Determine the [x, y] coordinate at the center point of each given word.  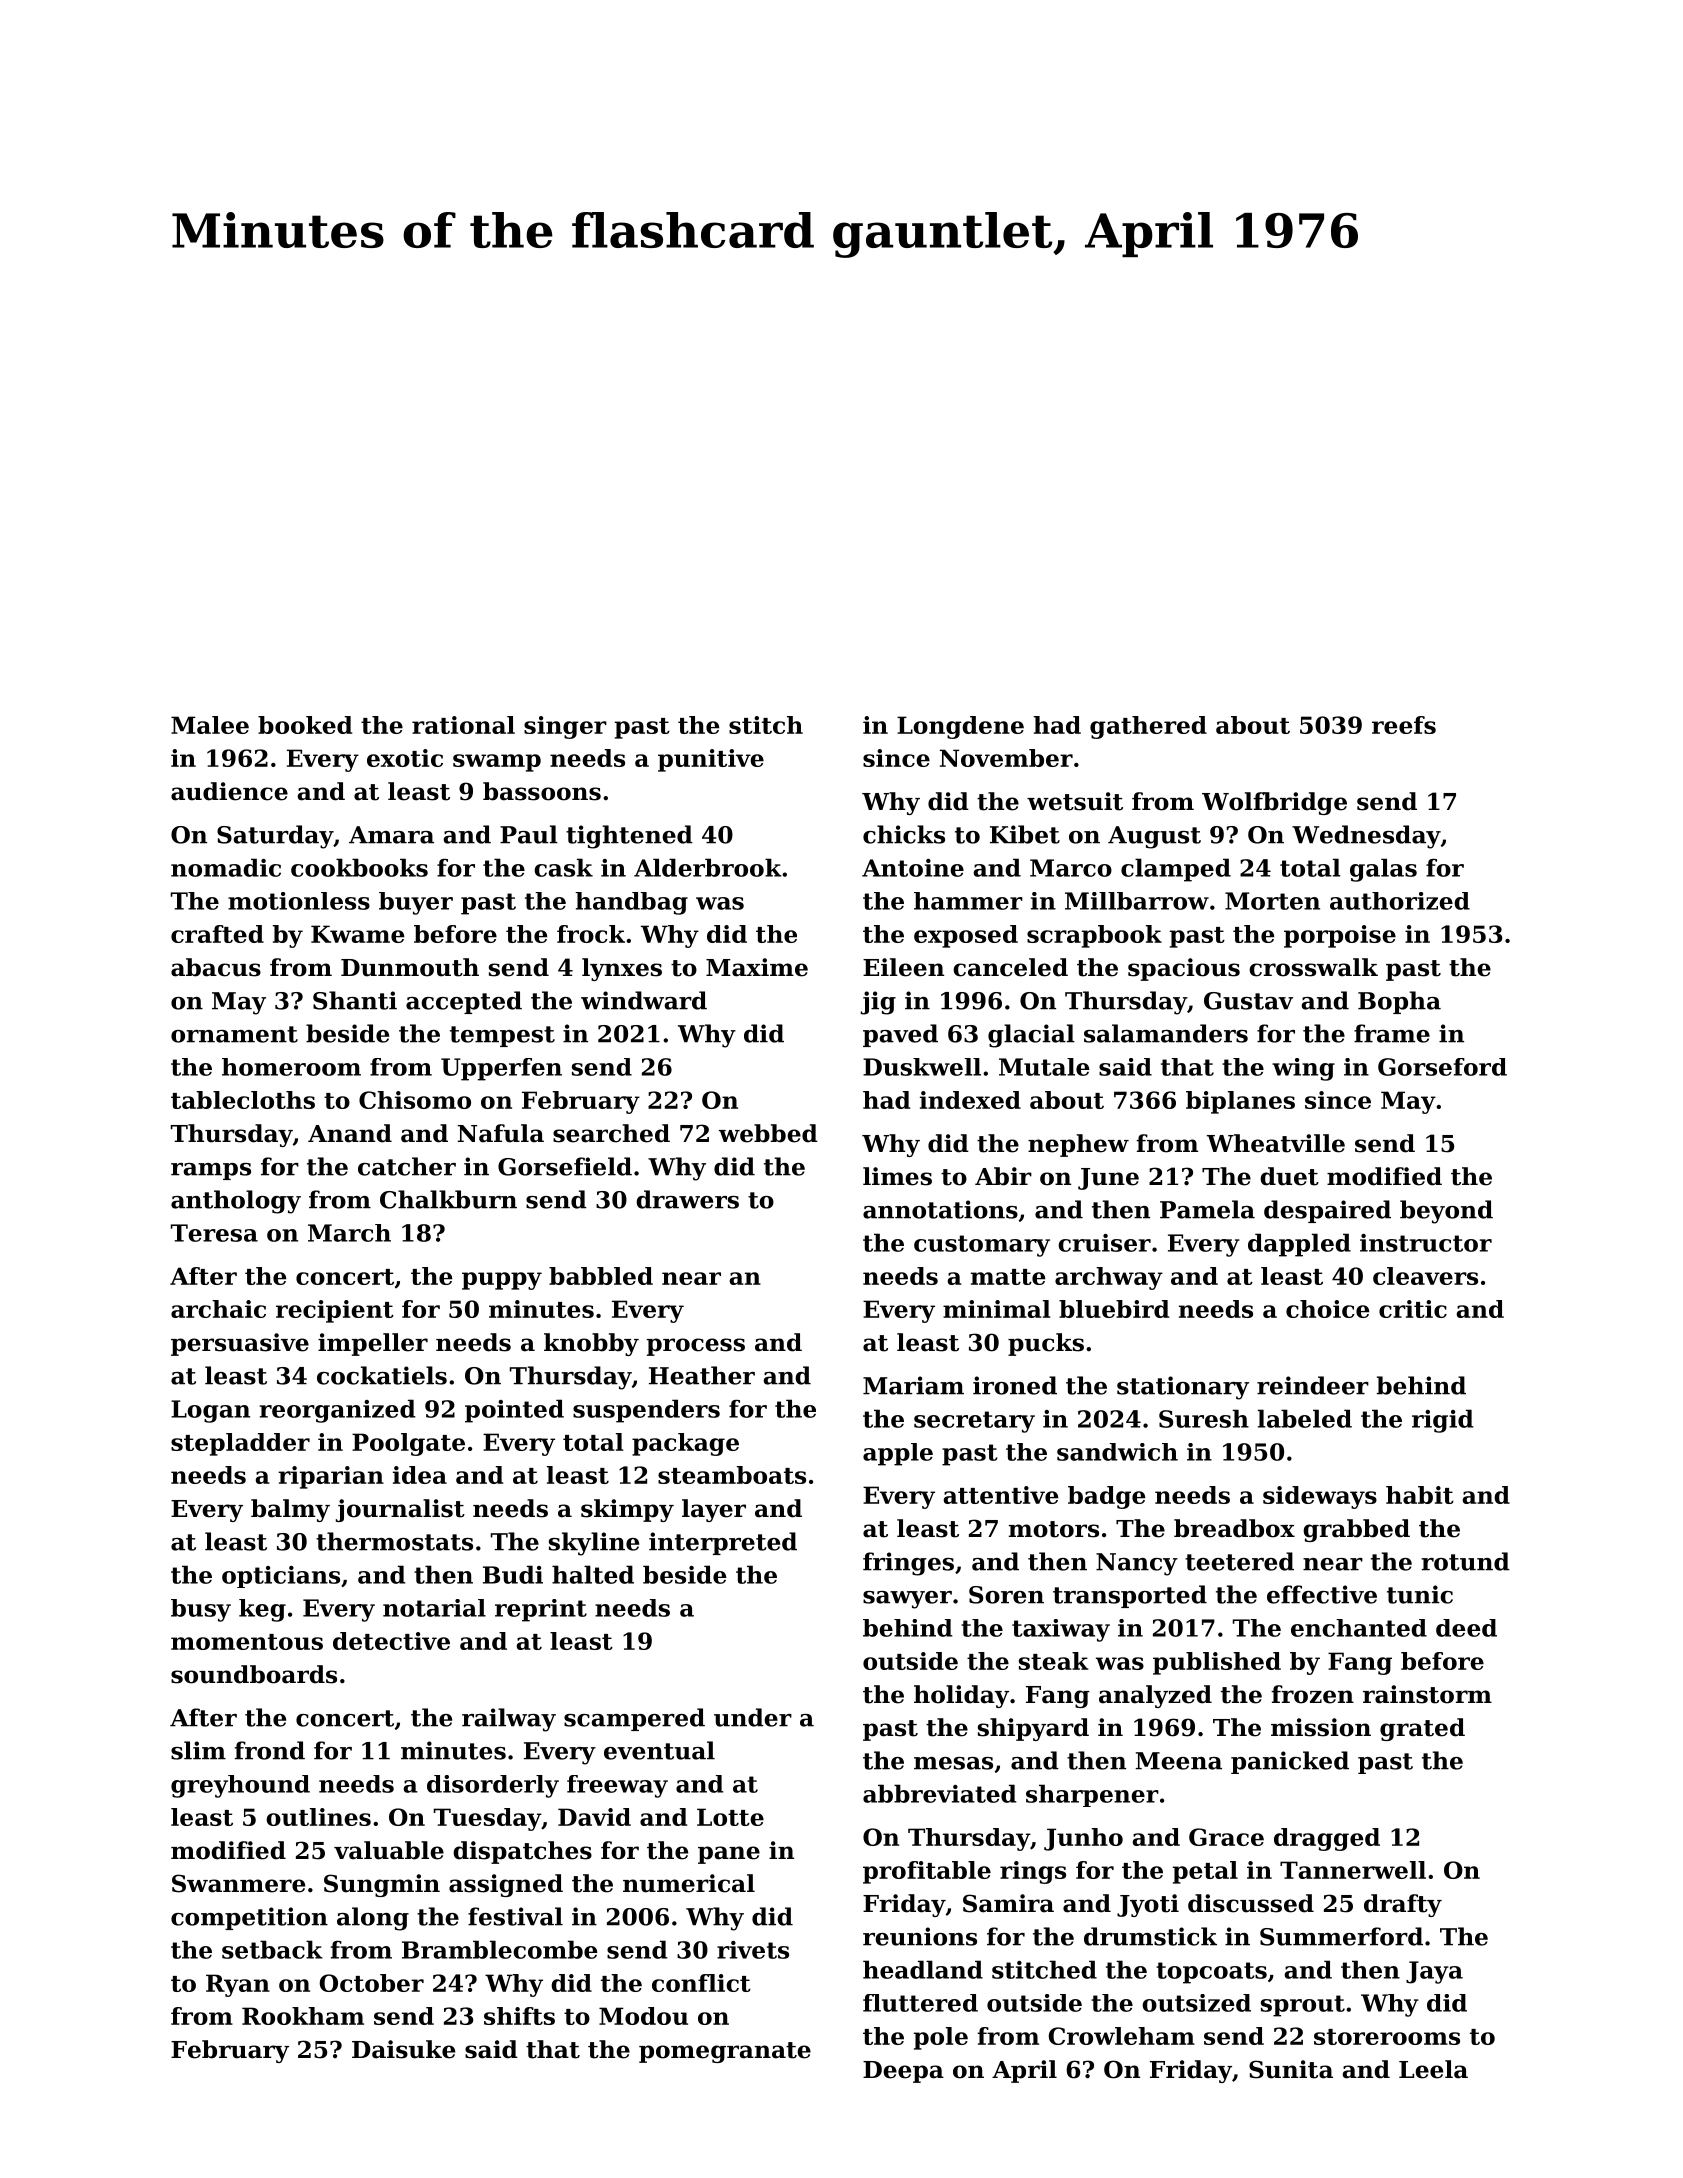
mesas [953, 1763]
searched [611, 1133]
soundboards [254, 1674]
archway [1109, 1278]
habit [1420, 1495]
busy [201, 1610]
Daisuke [403, 2049]
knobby [591, 1344]
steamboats [732, 1475]
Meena [1178, 1761]
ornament [234, 1034]
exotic [405, 758]
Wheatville [1276, 1143]
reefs [1404, 725]
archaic [218, 1309]
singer [565, 727]
